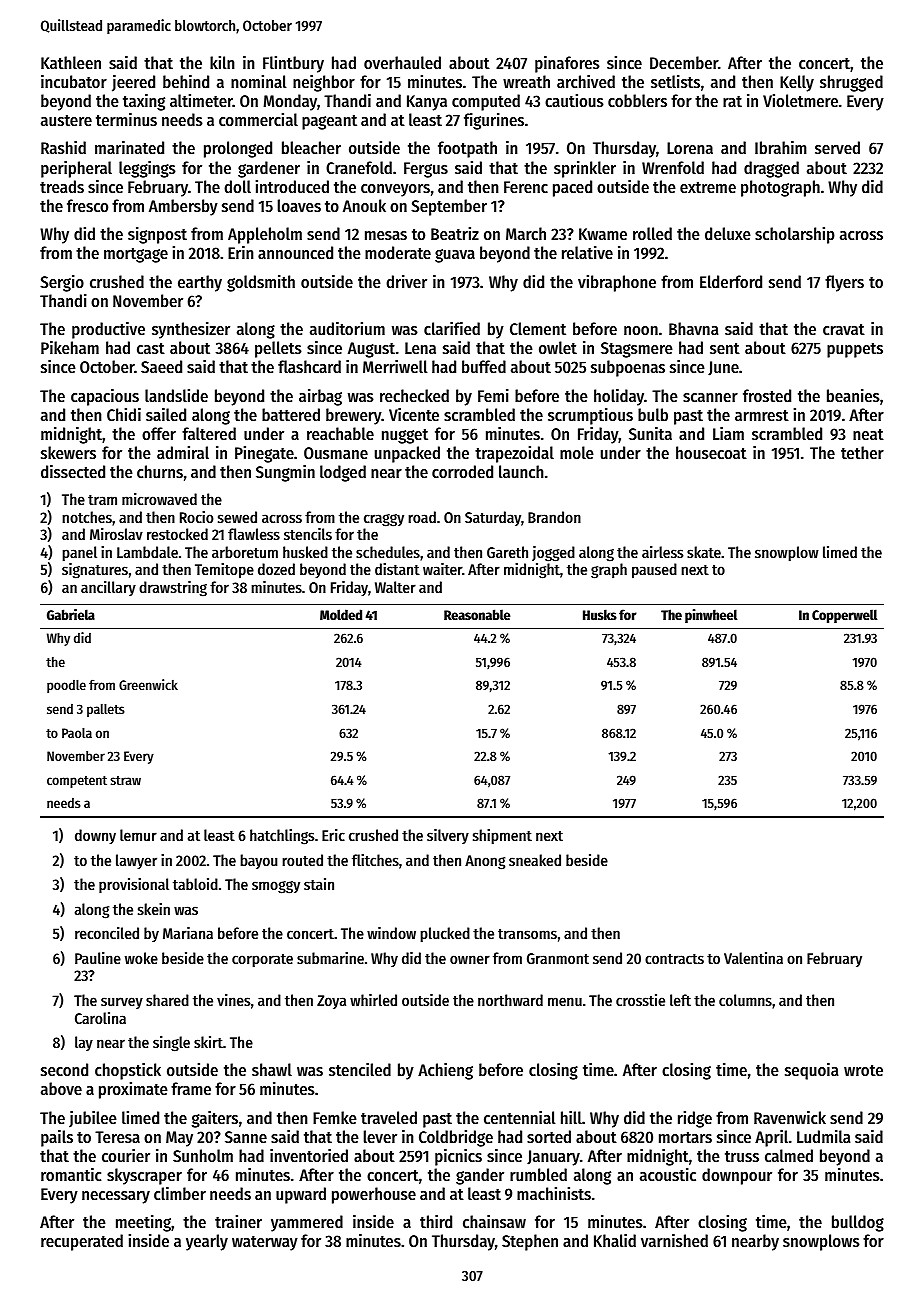 The height and width of the page is (1308, 924). What do you see at coordinates (711, 616) in the page?
I see `pinwheel` at bounding box center [711, 616].
